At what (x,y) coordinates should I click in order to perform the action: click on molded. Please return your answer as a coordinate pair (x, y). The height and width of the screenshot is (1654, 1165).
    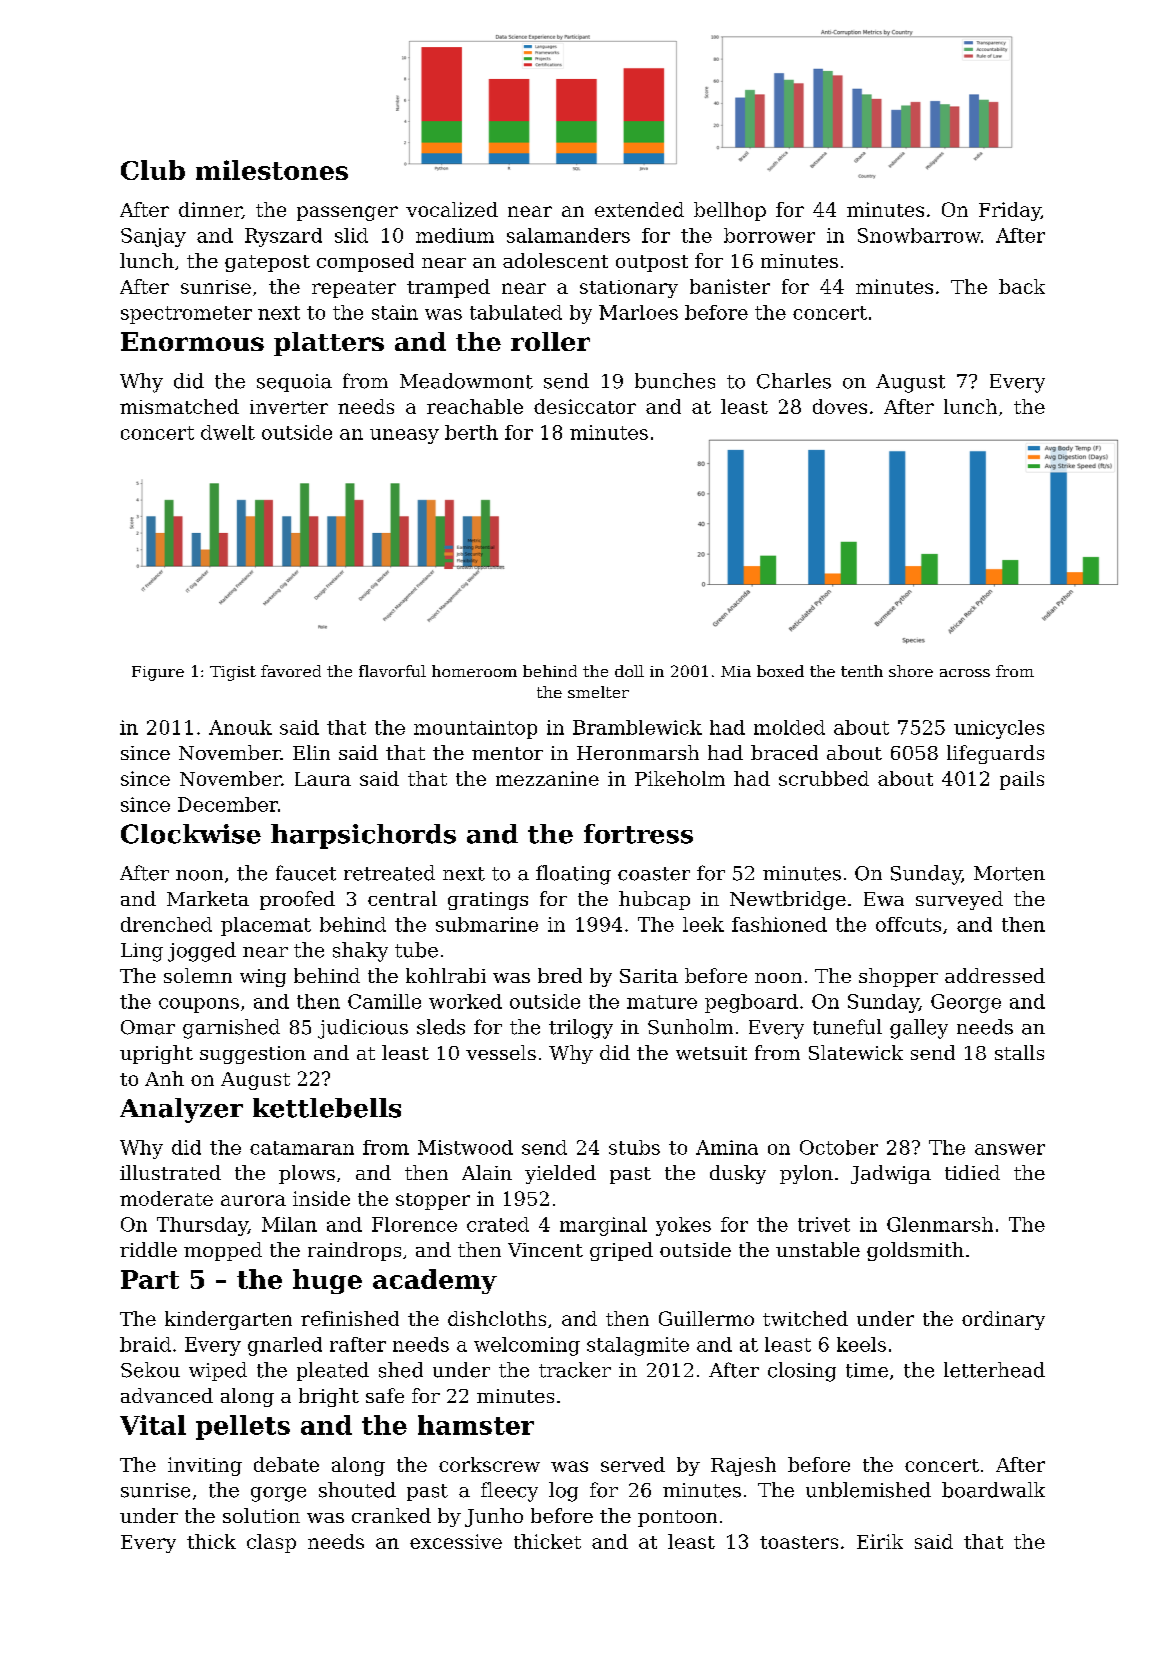
    Looking at the image, I should click on (789, 727).
